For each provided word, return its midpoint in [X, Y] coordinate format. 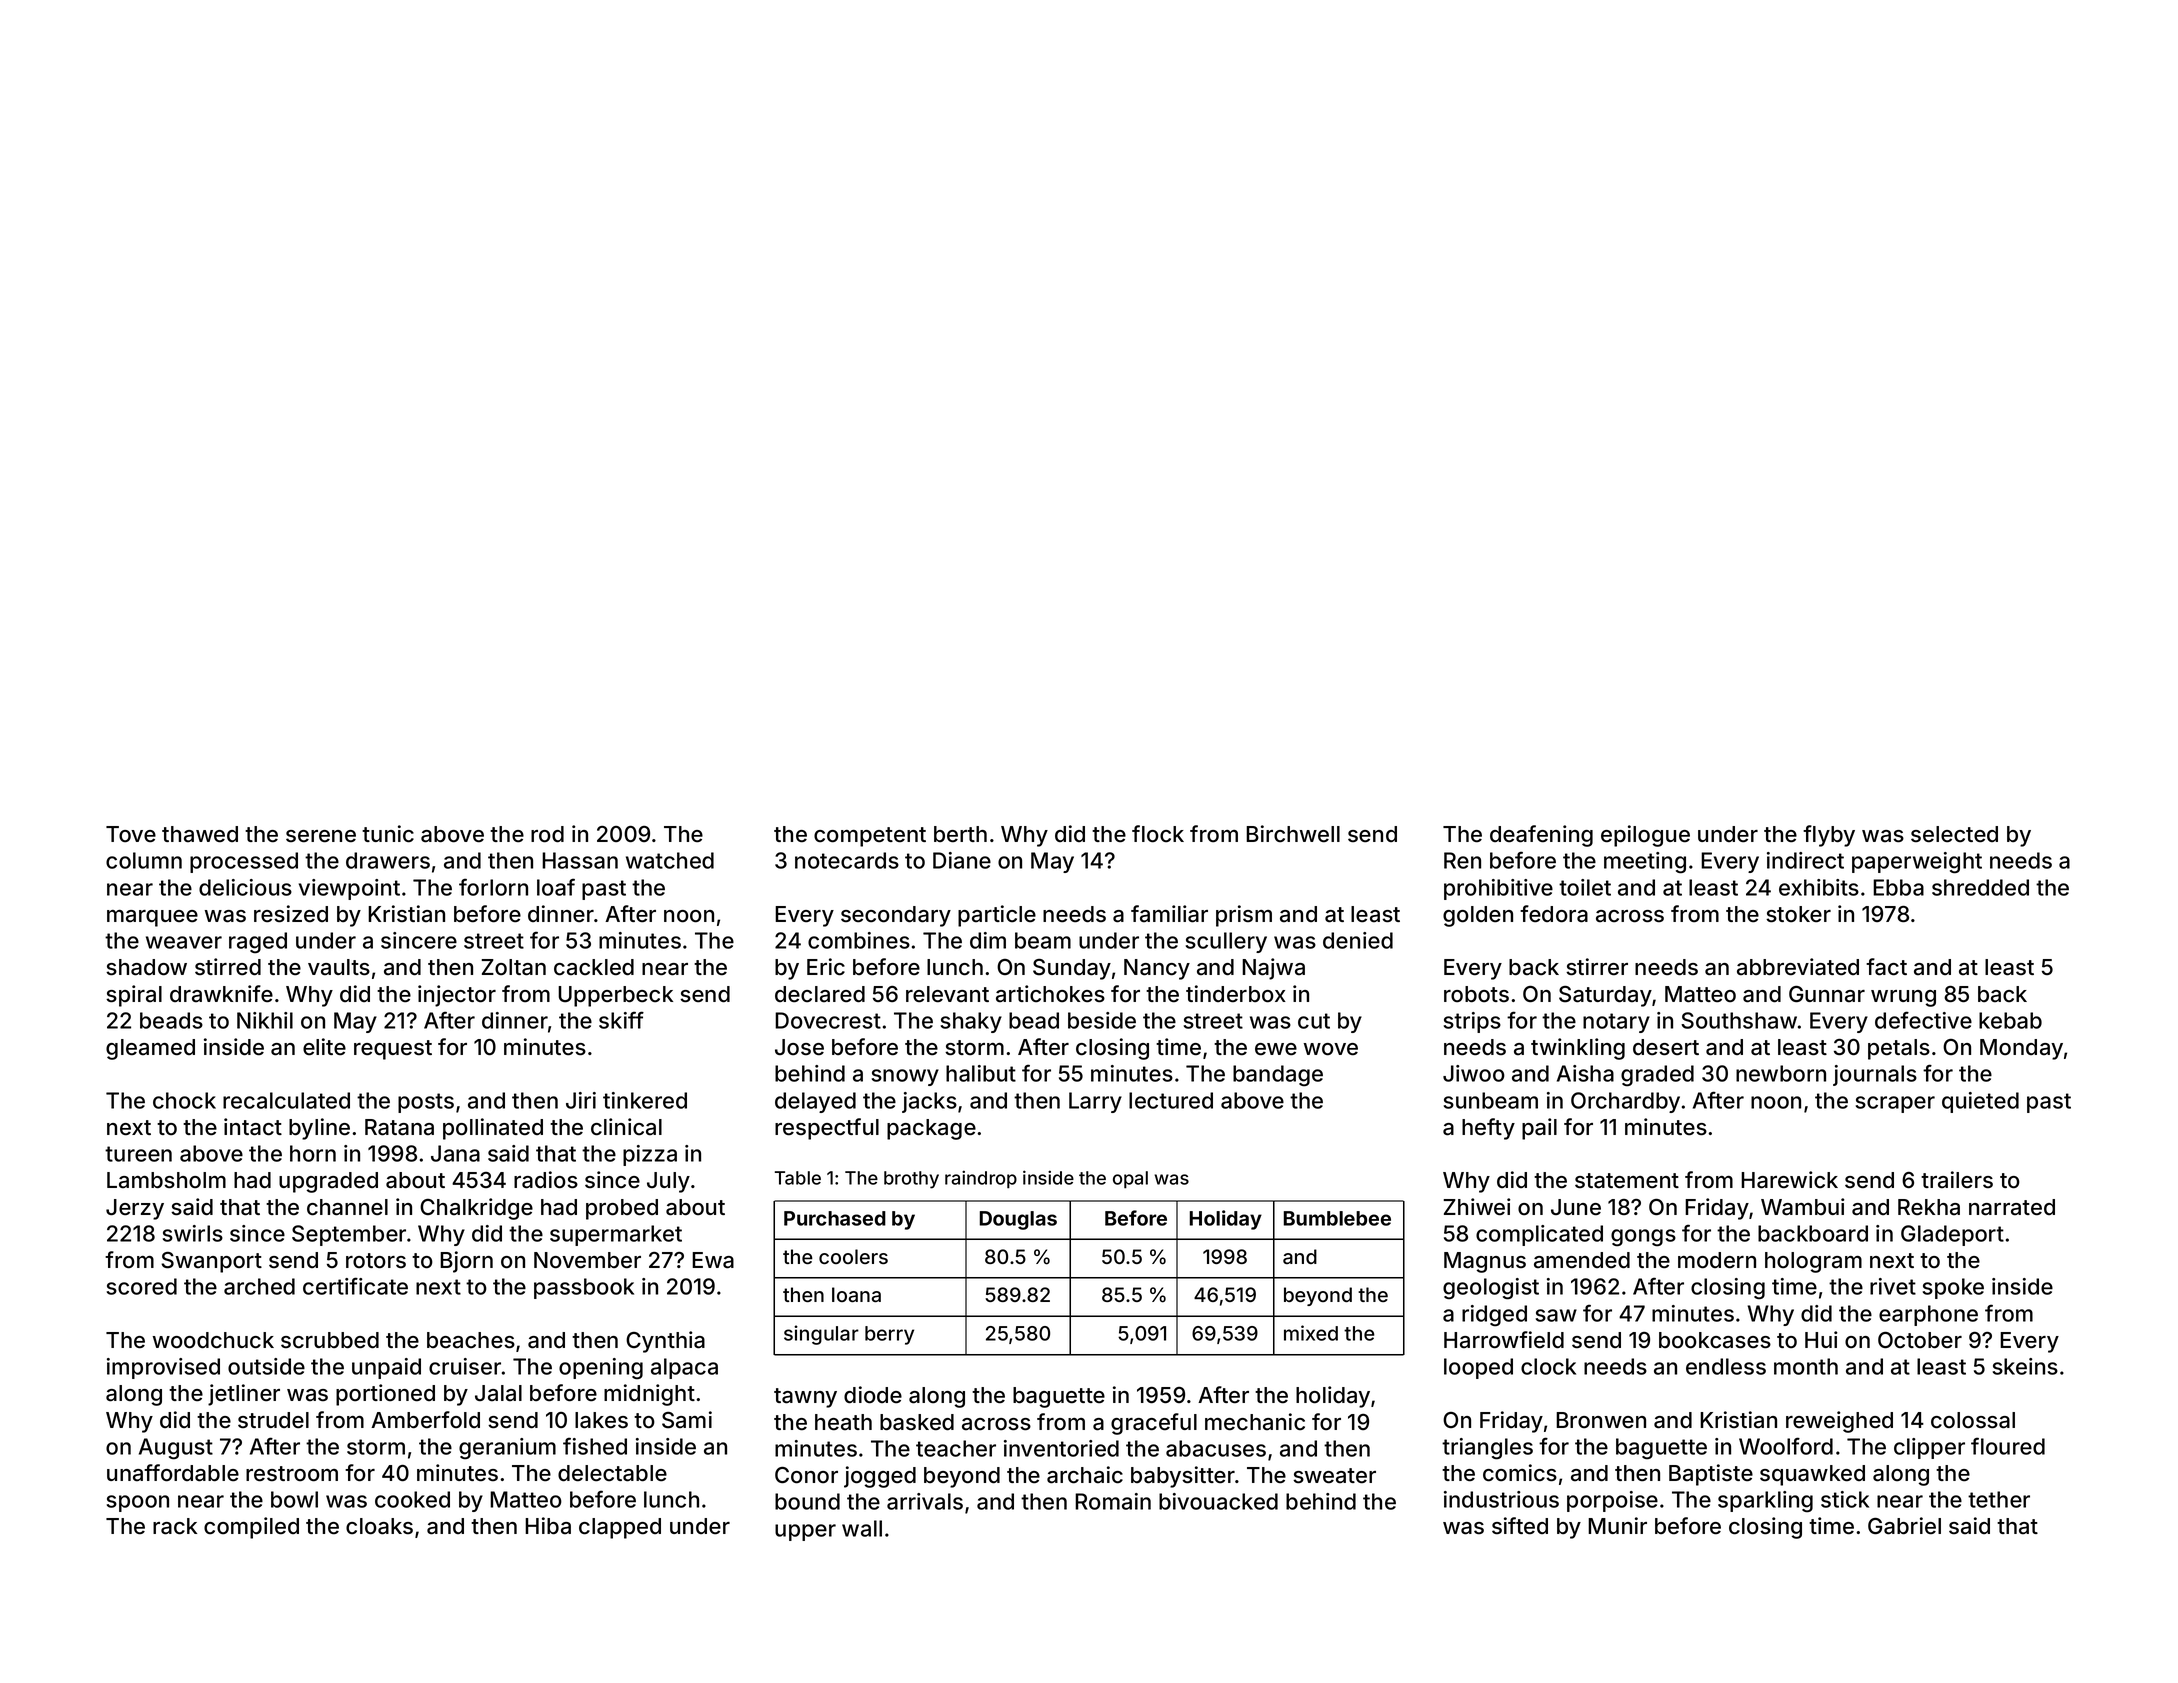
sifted [1520, 1526]
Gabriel [1904, 1526]
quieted [1980, 1102]
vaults [339, 967]
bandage [1278, 1076]
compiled [251, 1528]
